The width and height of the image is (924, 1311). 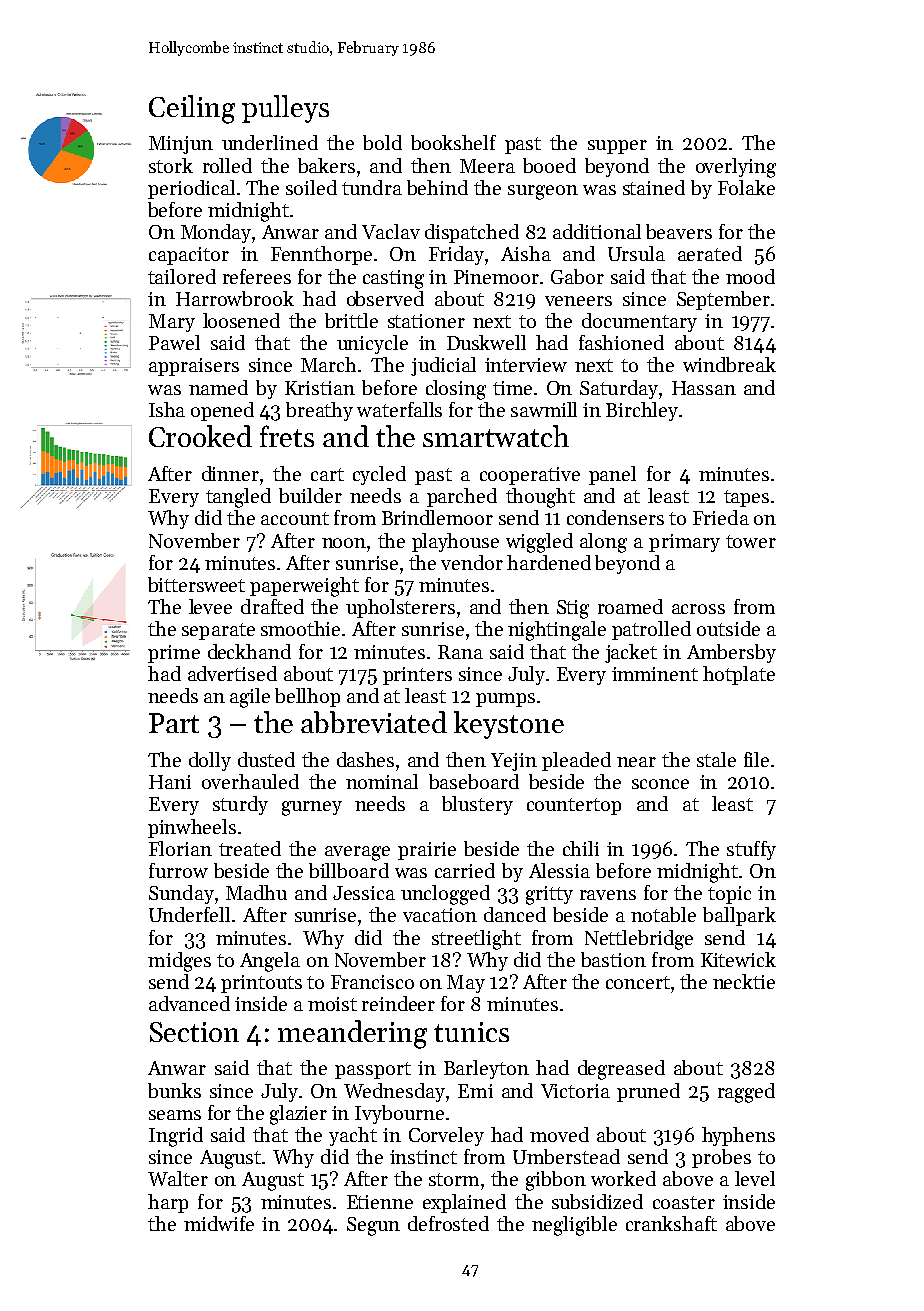 I want to click on soiled, so click(x=311, y=187).
